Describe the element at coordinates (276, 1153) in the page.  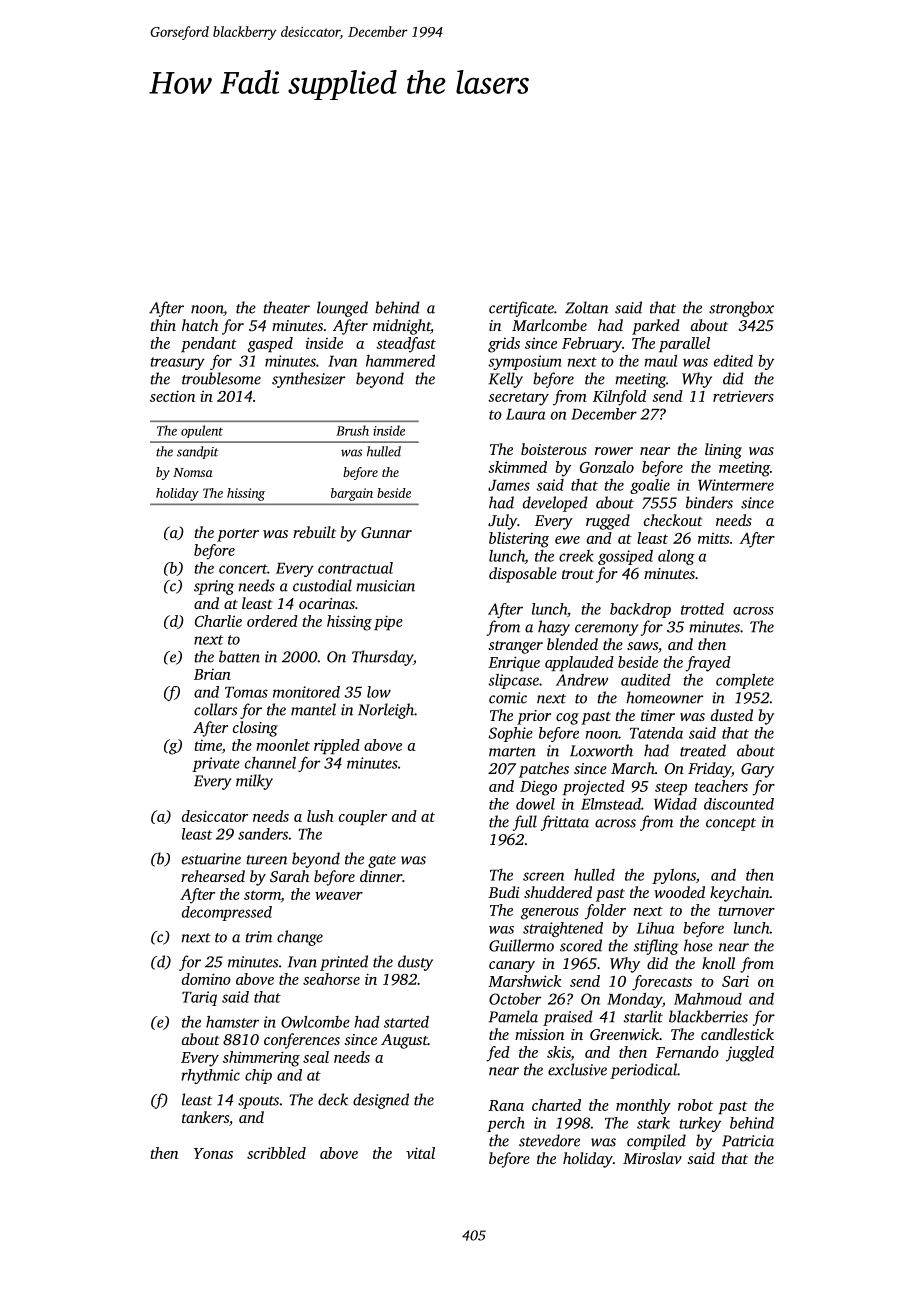
I see `scribbled` at that location.
